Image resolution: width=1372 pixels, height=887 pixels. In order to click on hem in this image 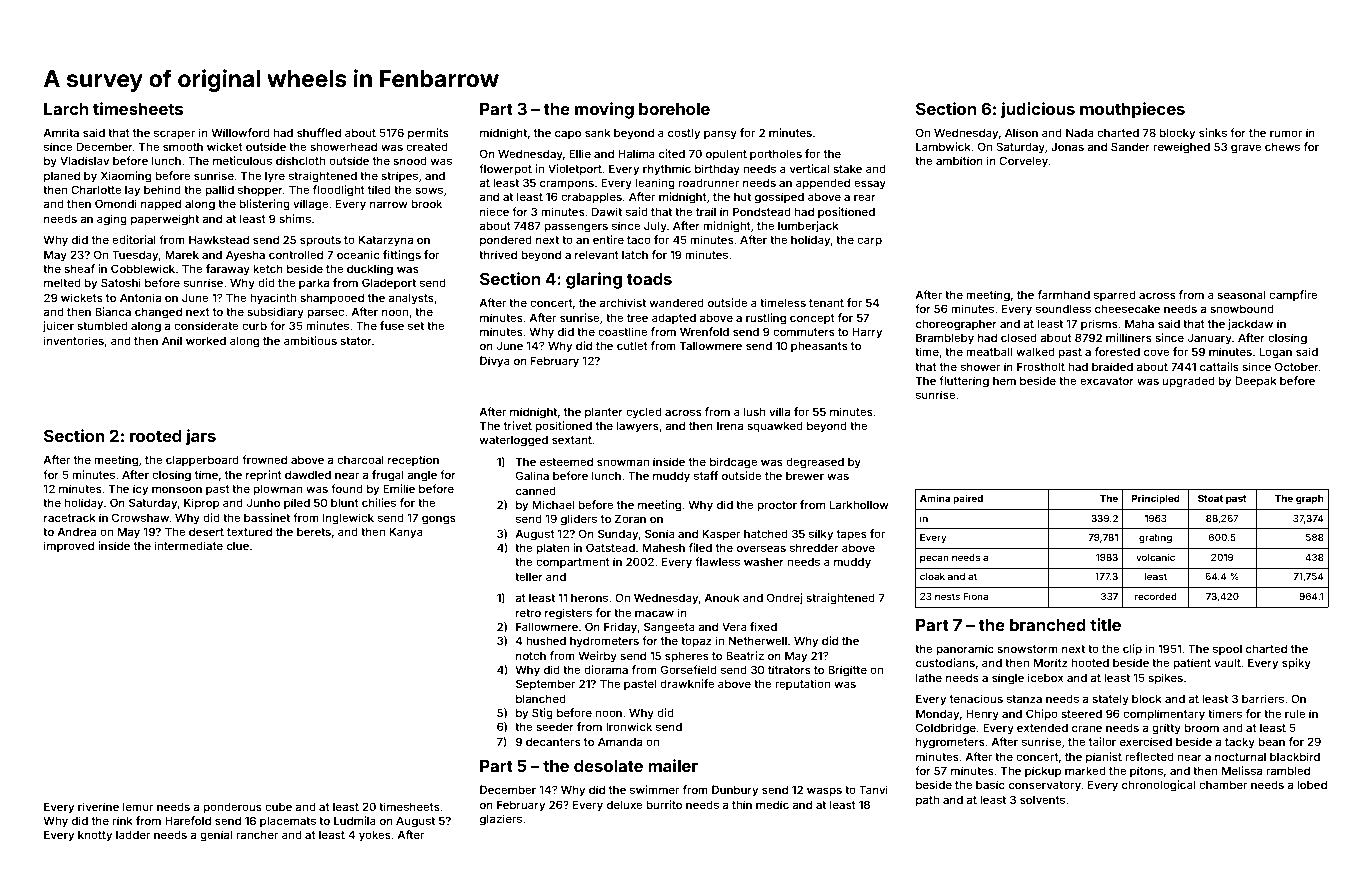, I will do `click(1004, 380)`.
